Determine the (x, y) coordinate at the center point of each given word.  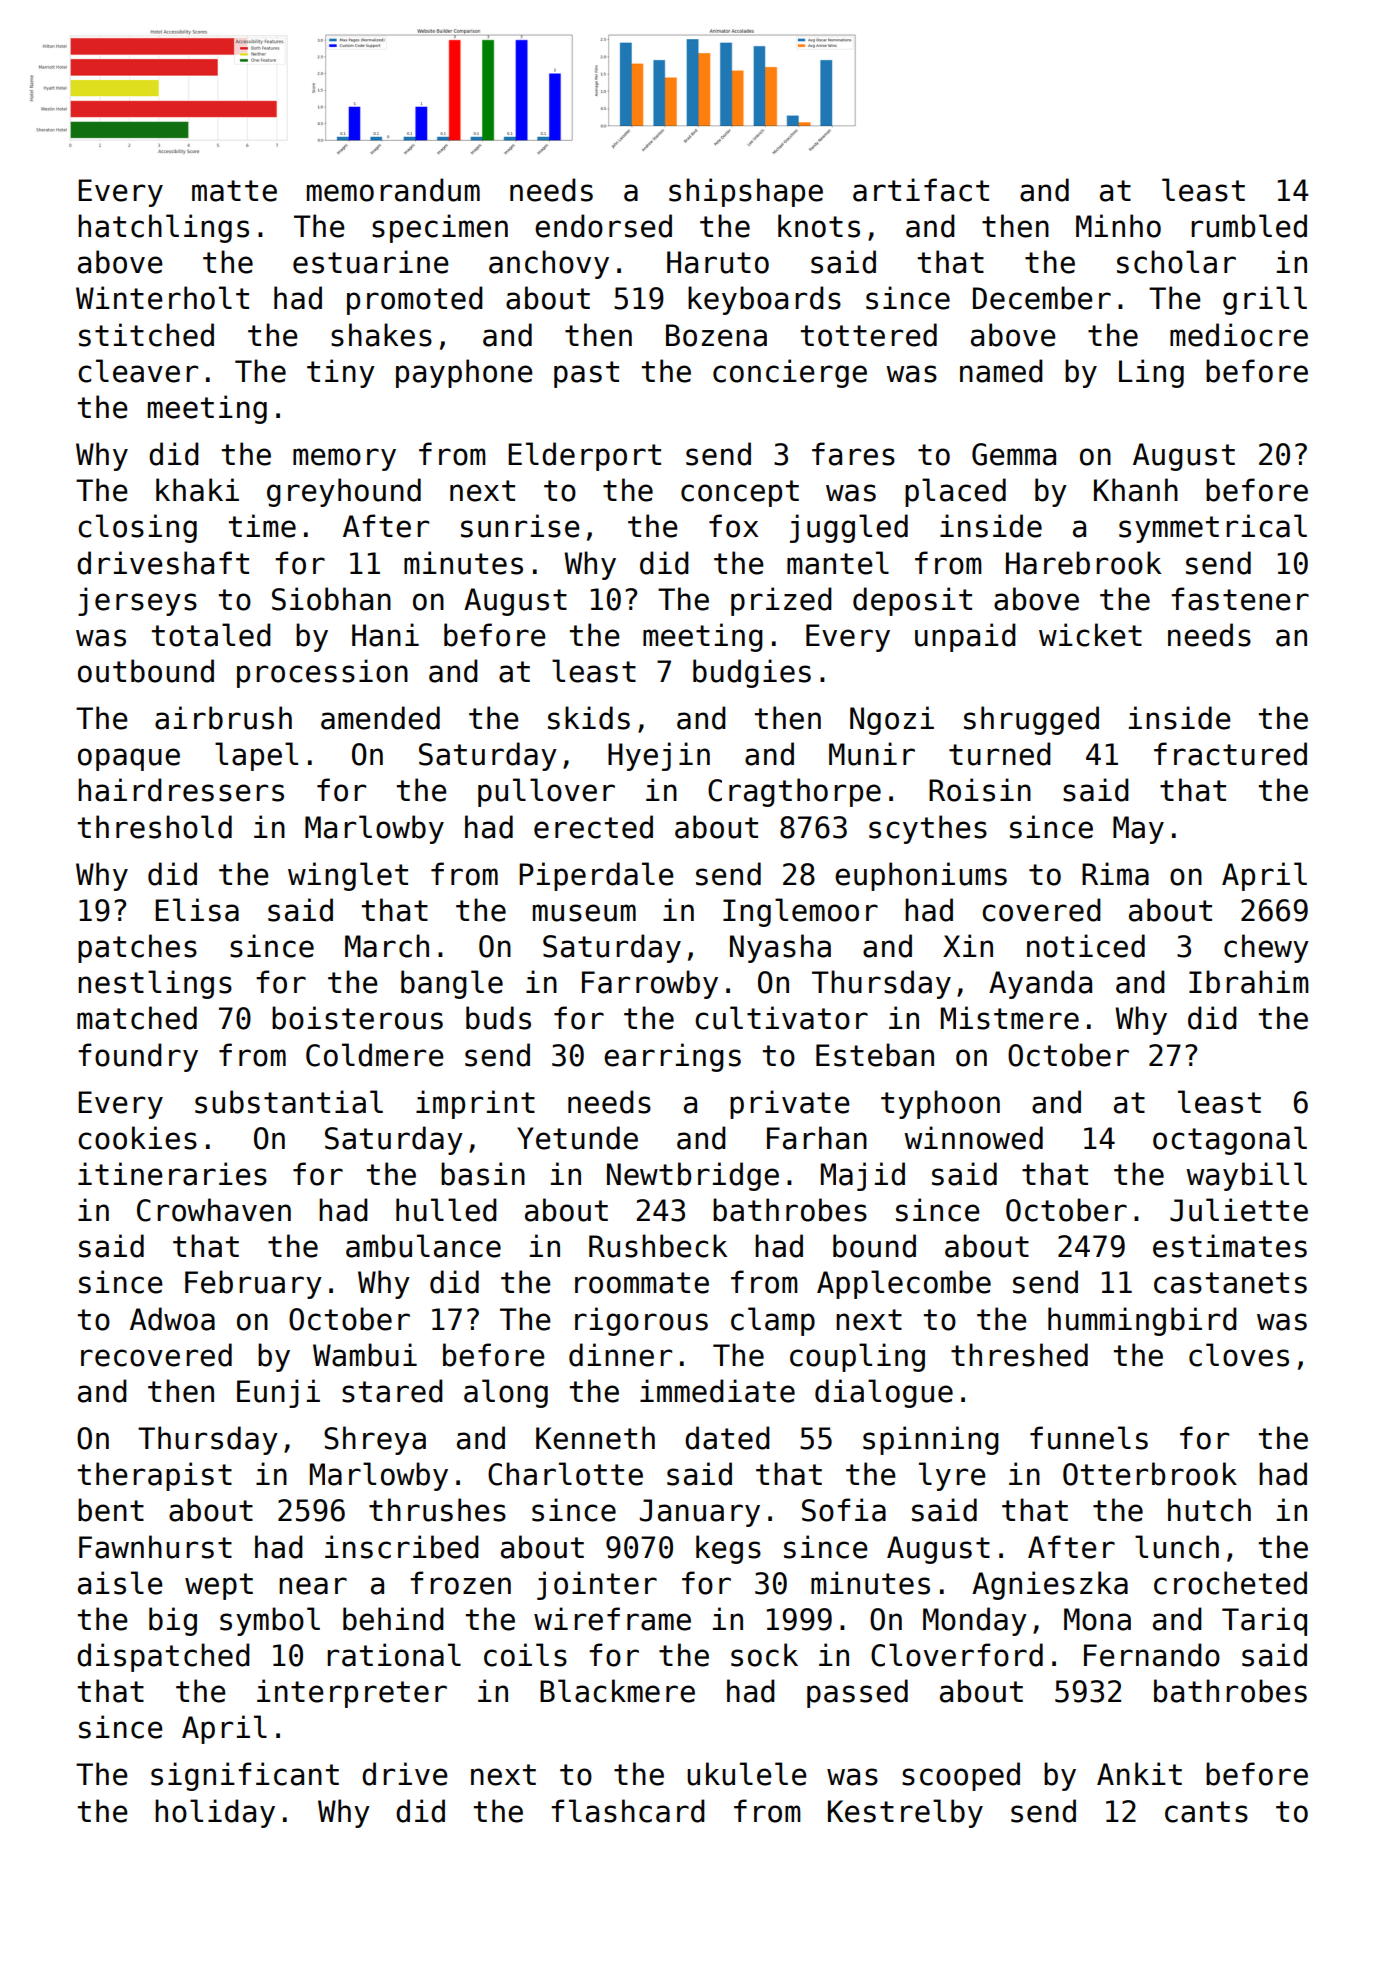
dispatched (163, 1657)
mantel (838, 563)
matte (234, 191)
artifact (921, 190)
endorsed (603, 226)
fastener (1240, 599)
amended (380, 718)
